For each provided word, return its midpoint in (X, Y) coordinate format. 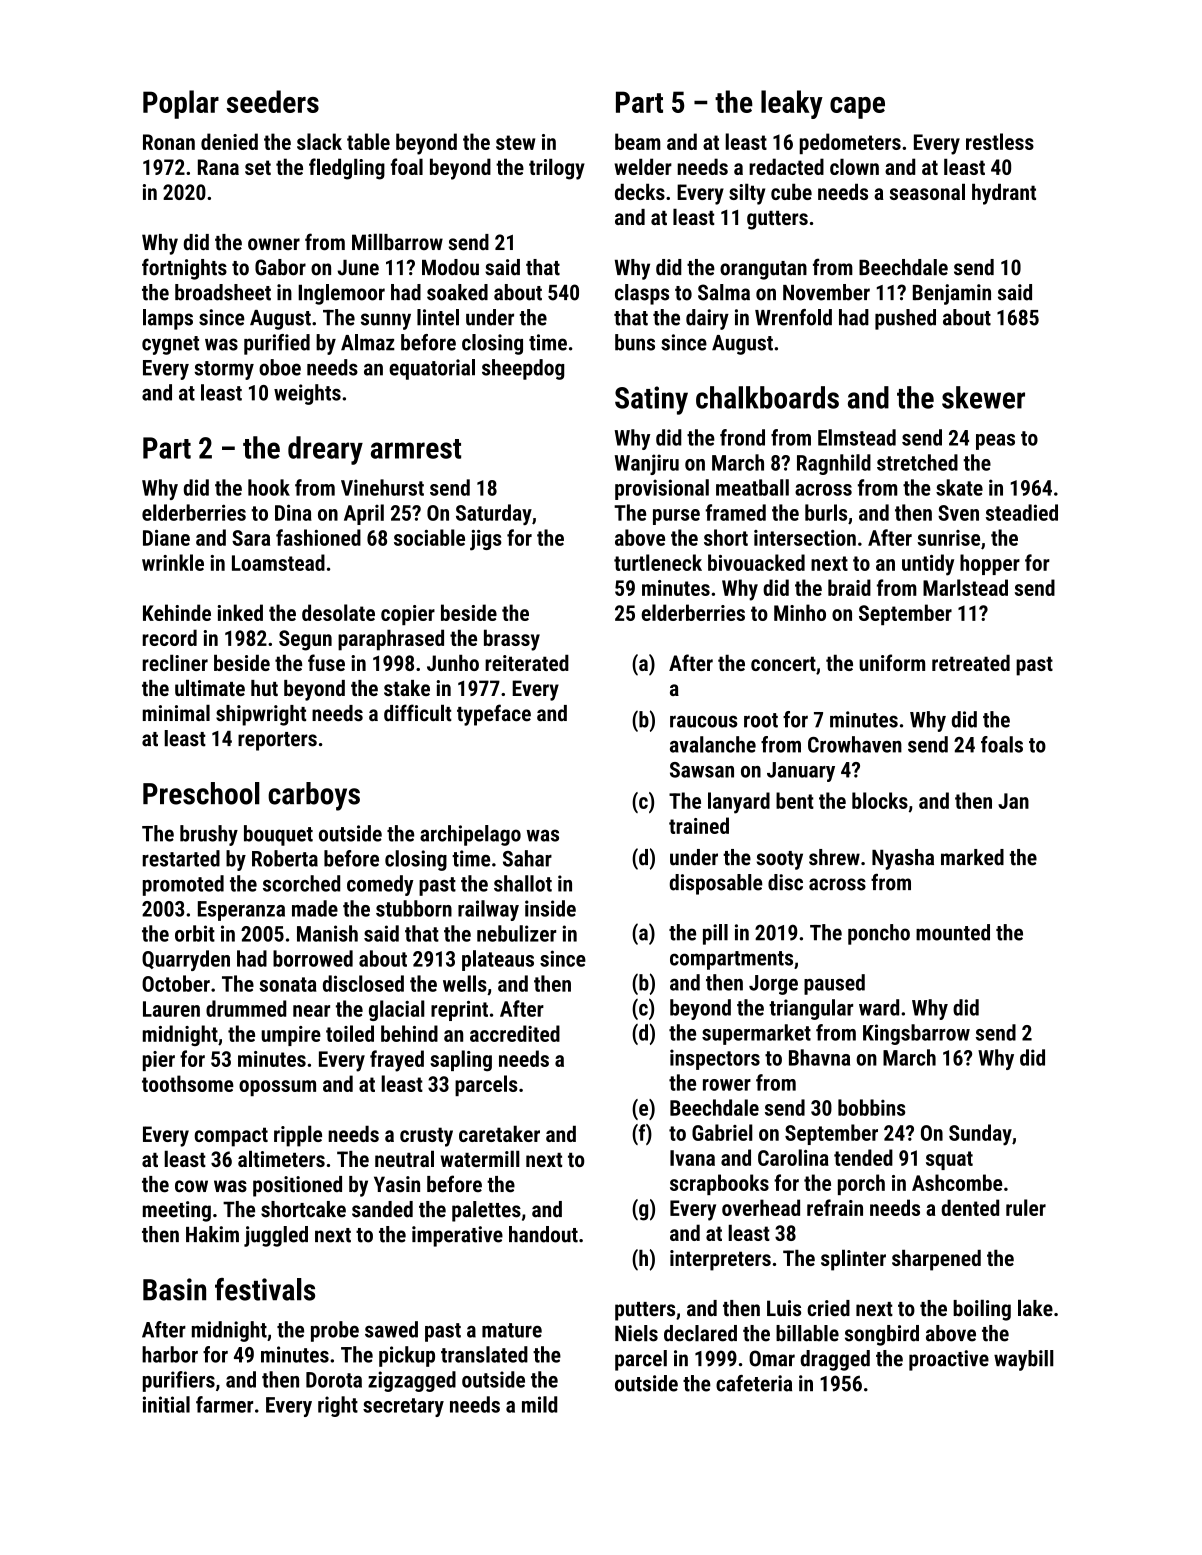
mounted (953, 932)
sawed (391, 1329)
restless (1000, 141)
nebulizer (516, 933)
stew (515, 142)
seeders (272, 101)
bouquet (278, 835)
